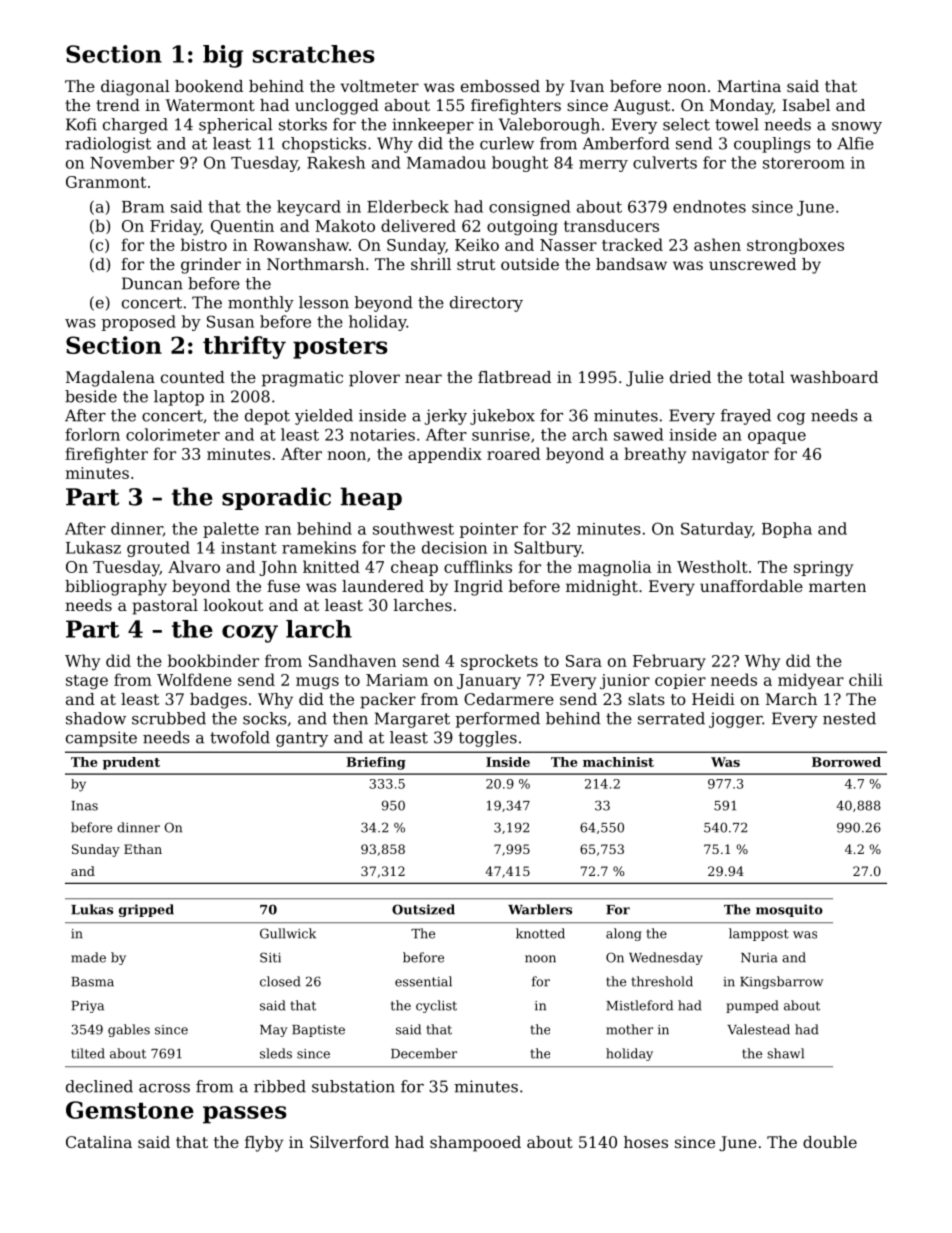  I want to click on Basma, so click(92, 982).
